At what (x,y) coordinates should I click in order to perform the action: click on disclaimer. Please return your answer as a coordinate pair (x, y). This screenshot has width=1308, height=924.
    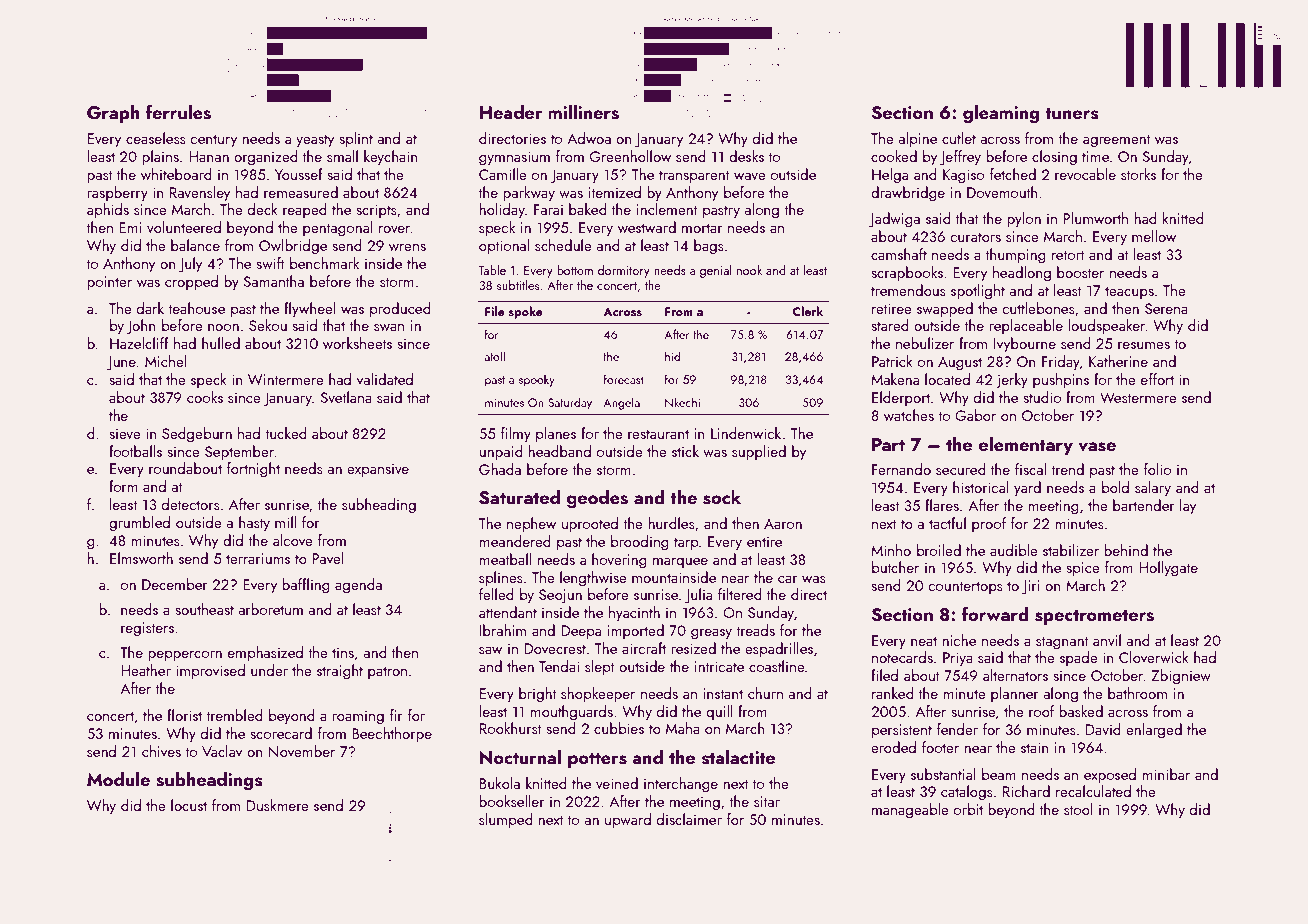
    Looking at the image, I should click on (689, 819).
